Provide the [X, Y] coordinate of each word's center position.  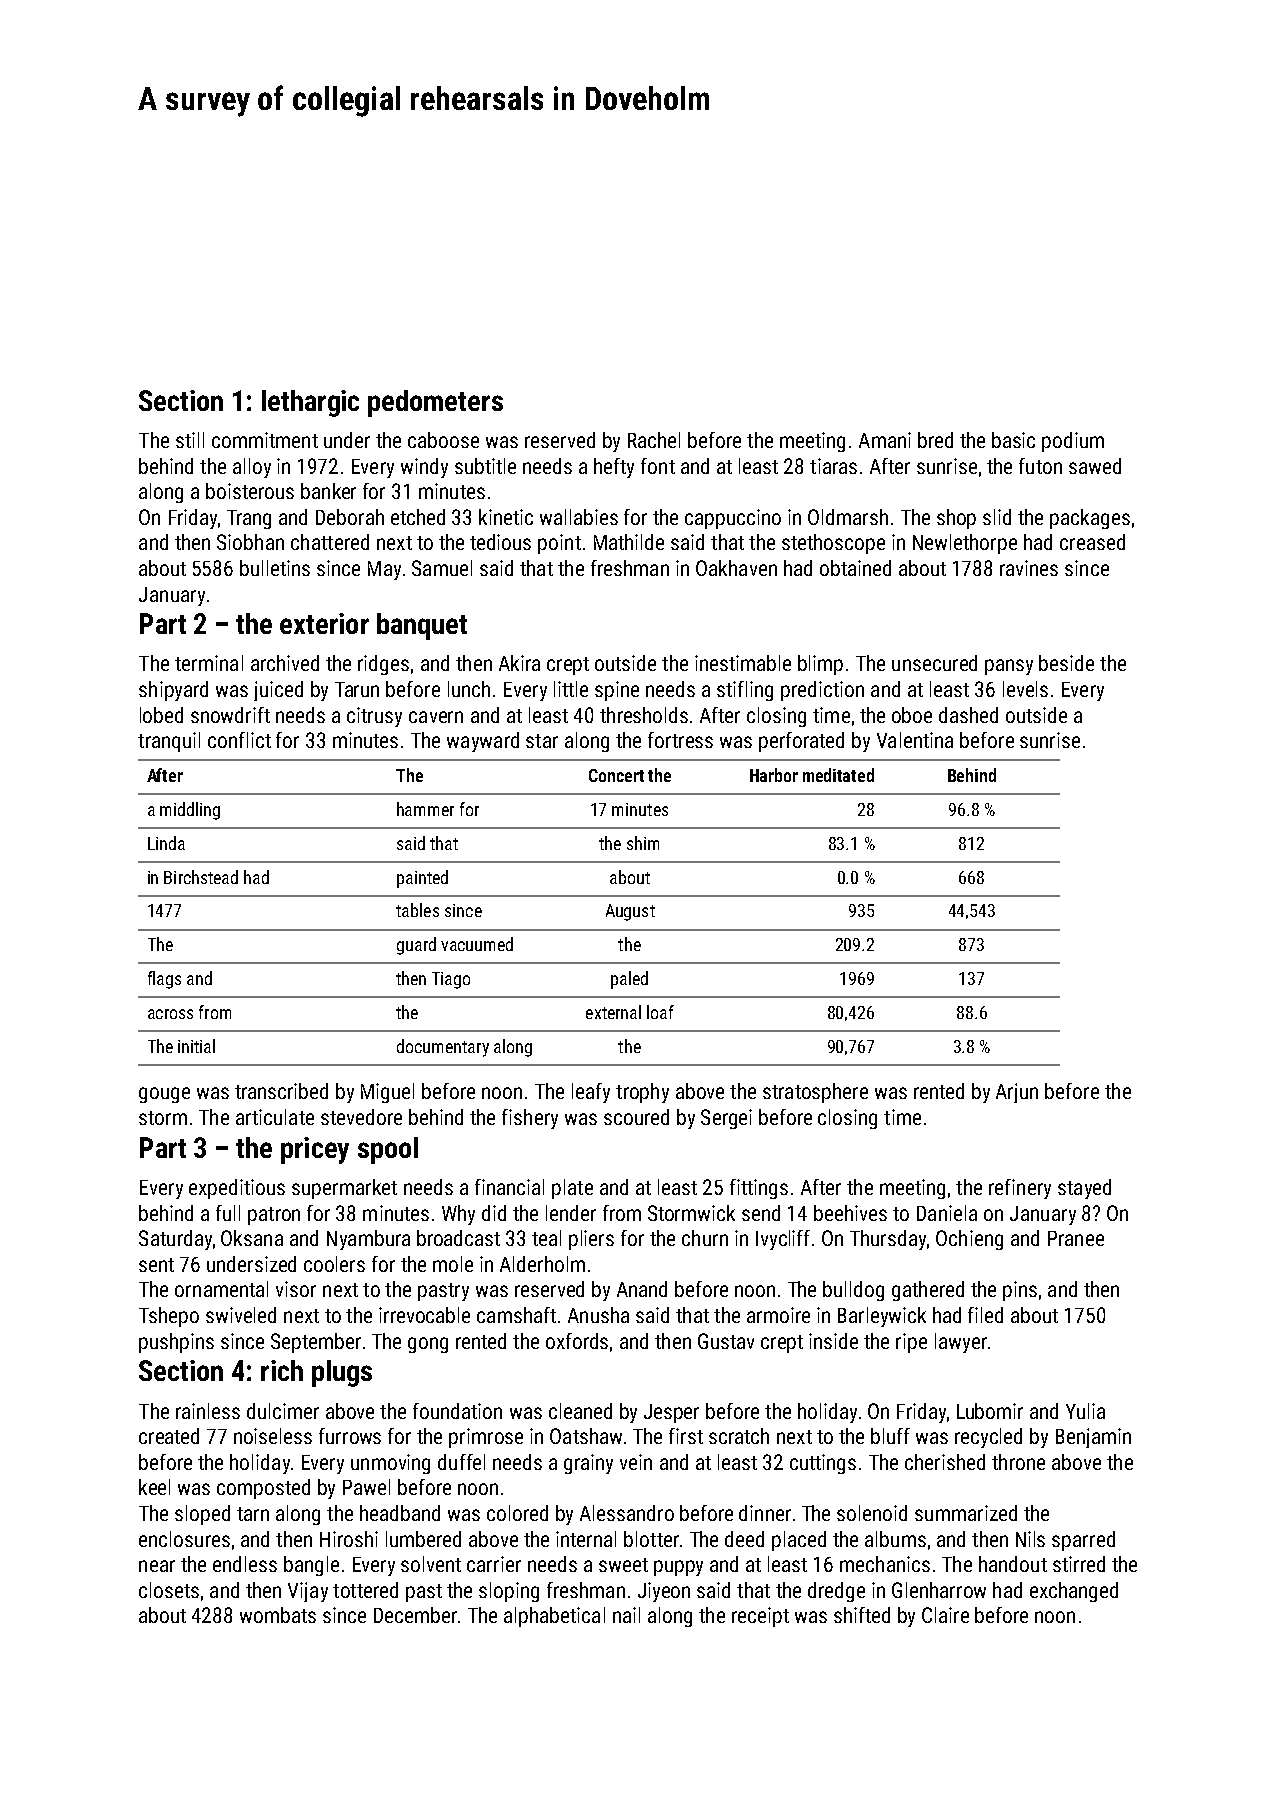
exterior [324, 623]
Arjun [1017, 1093]
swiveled [241, 1315]
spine [617, 691]
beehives [850, 1213]
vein [636, 1462]
